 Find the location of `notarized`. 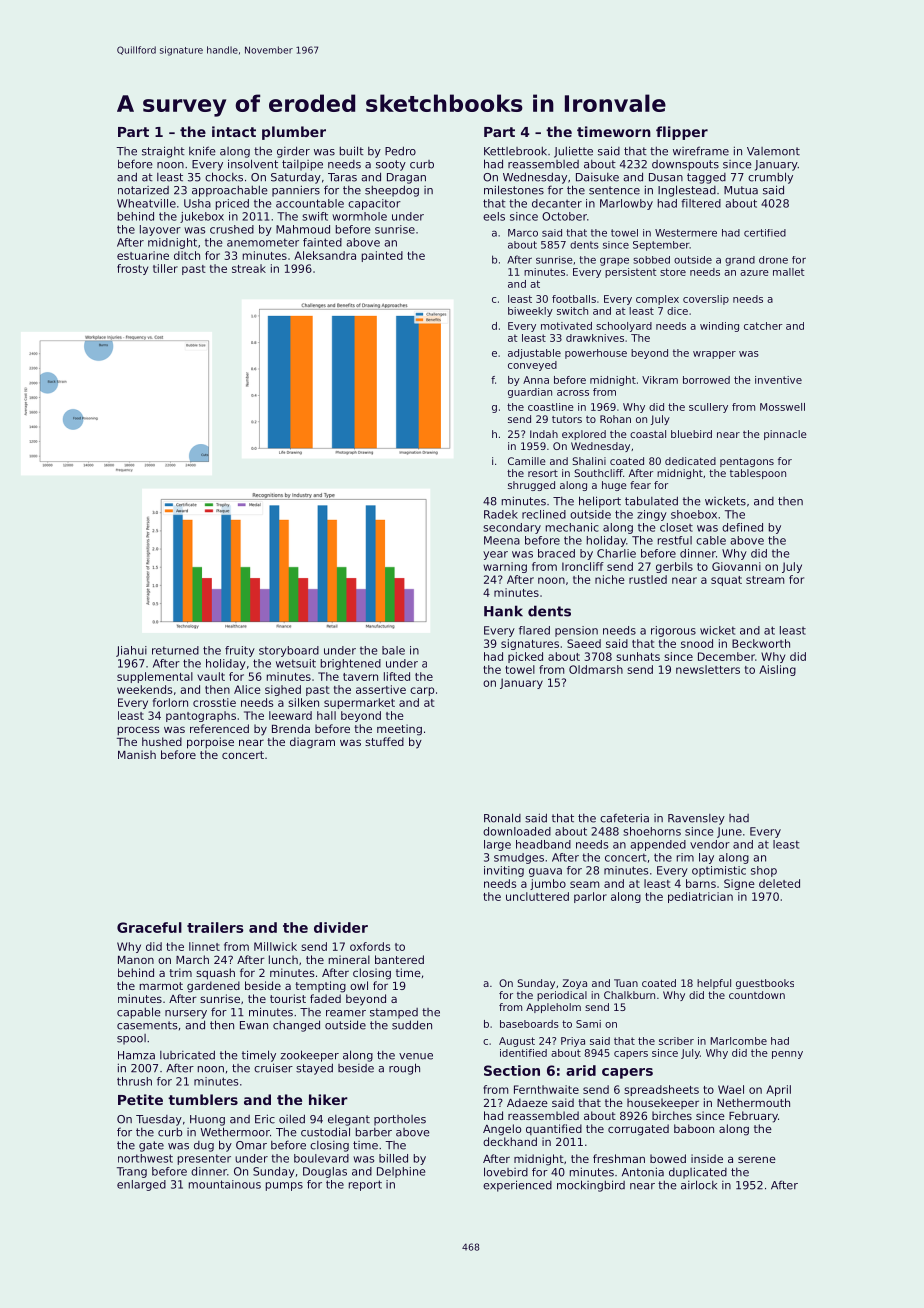

notarized is located at coordinates (143, 190).
